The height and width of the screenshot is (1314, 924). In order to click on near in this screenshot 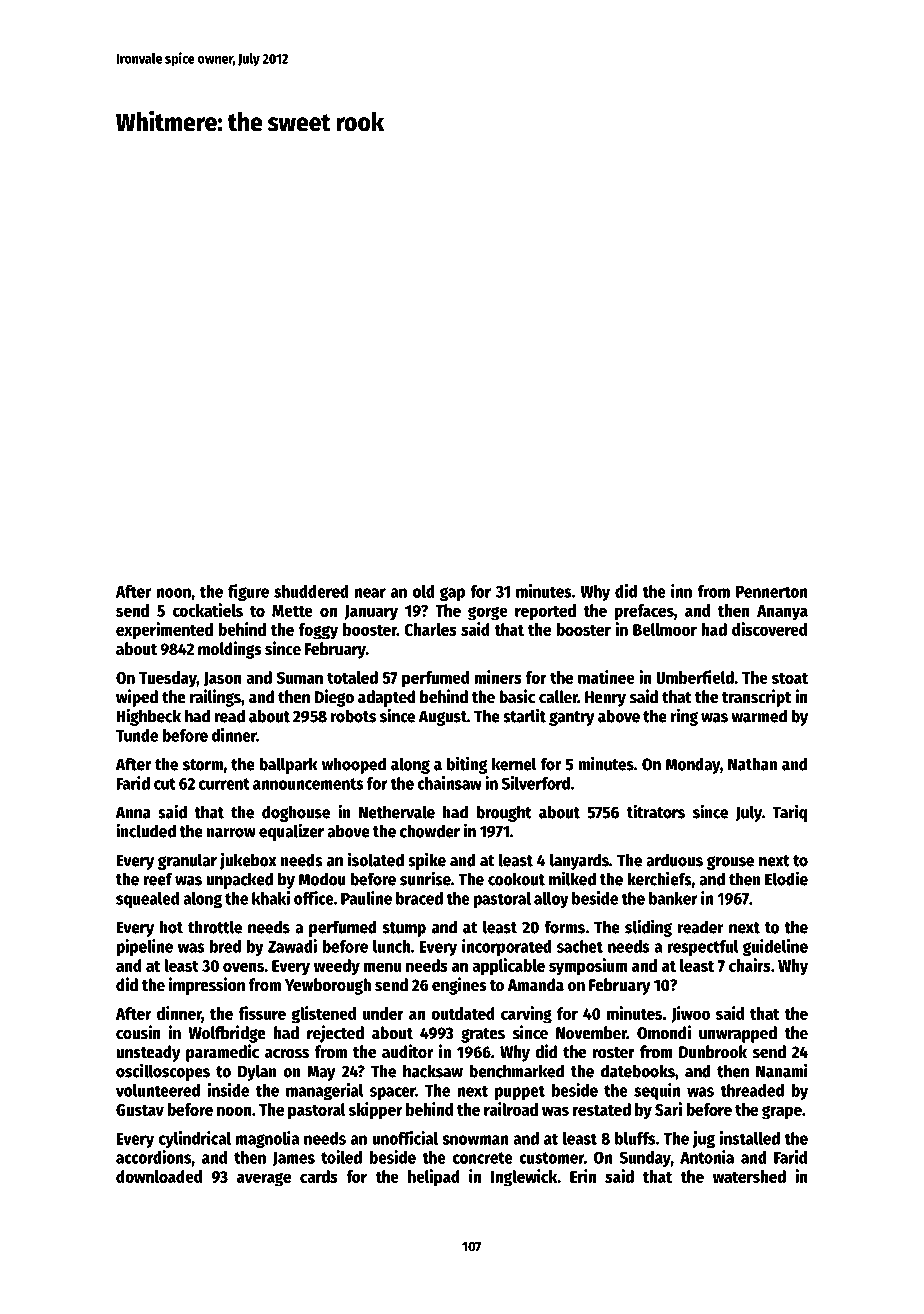, I will do `click(370, 593)`.
